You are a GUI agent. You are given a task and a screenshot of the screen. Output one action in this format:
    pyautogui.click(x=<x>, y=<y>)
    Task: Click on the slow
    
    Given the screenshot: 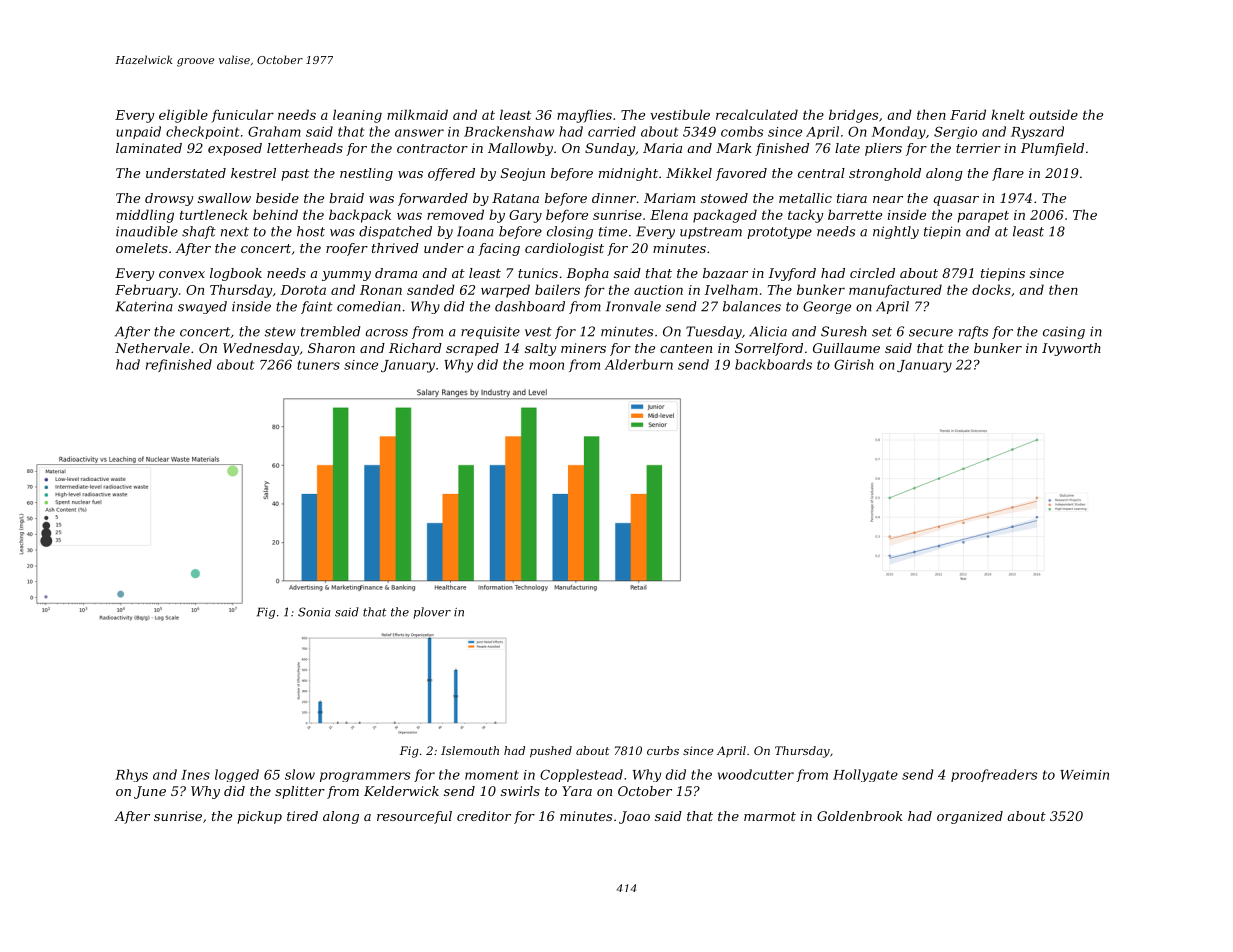 What is the action you would take?
    pyautogui.click(x=300, y=774)
